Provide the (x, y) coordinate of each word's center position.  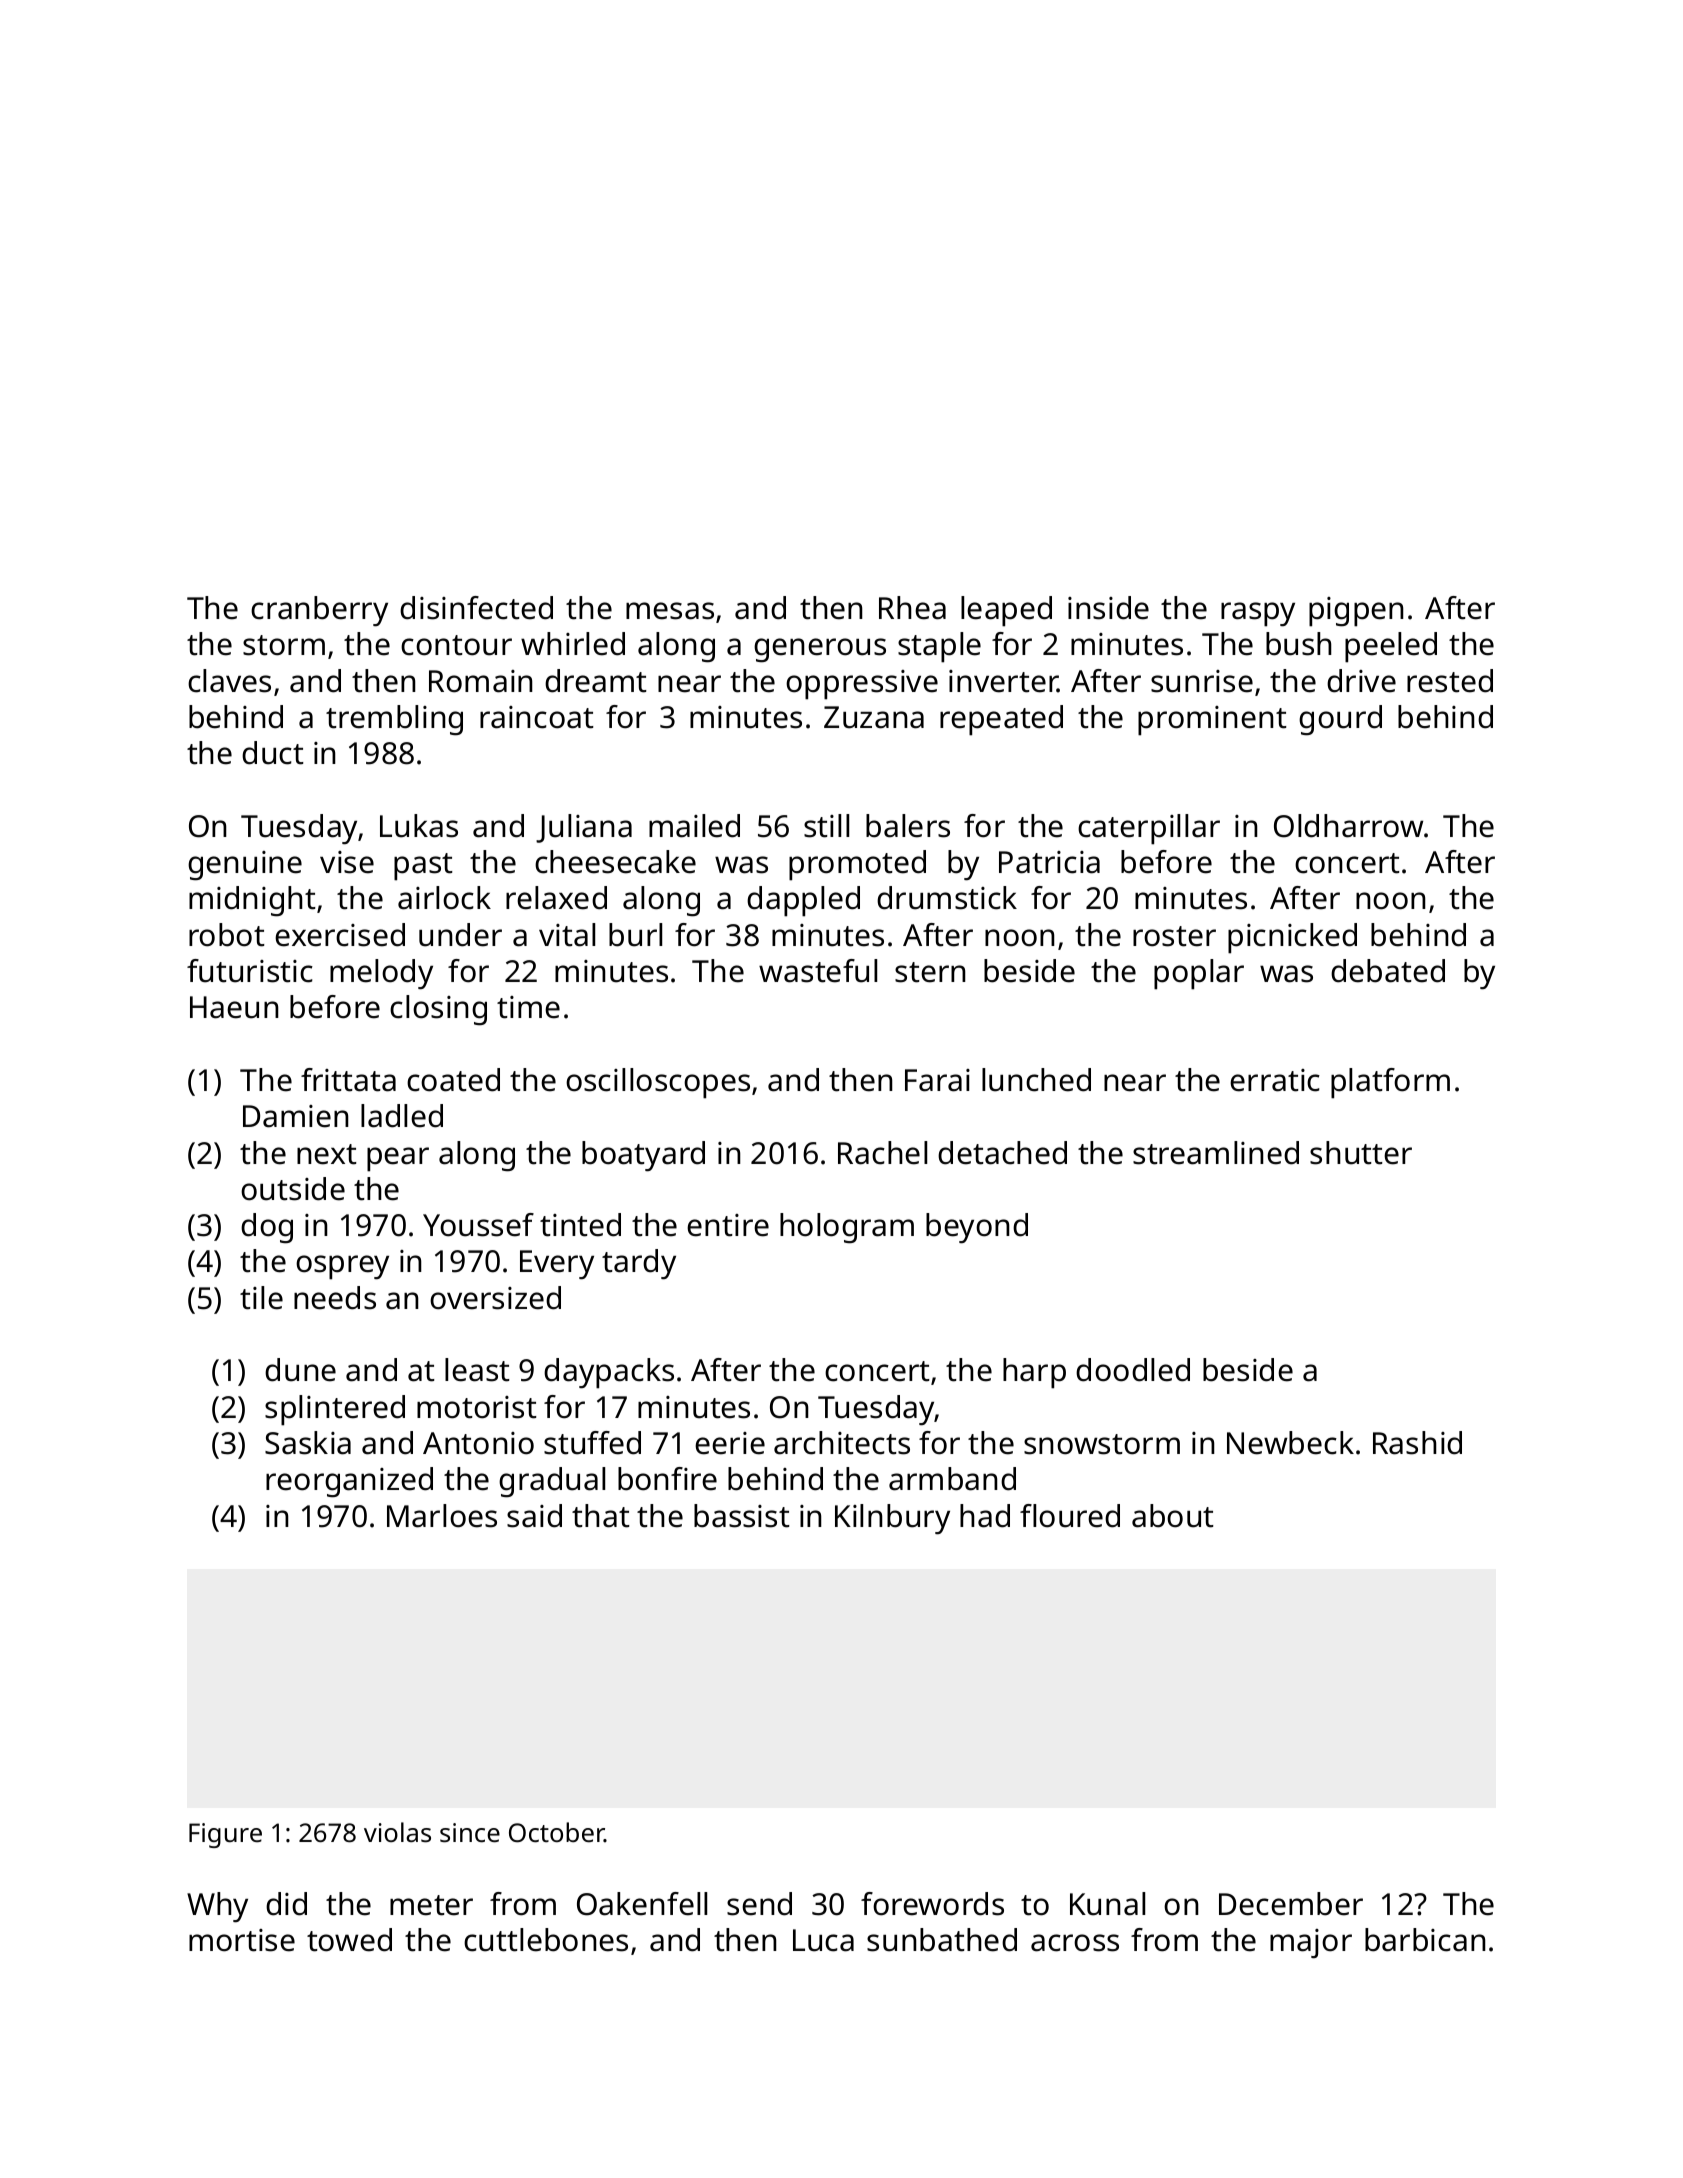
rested (1450, 681)
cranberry (319, 611)
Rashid (1417, 1443)
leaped (1006, 611)
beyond (977, 1228)
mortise (242, 1940)
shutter (1361, 1153)
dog (267, 1228)
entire (728, 1225)
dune (300, 1370)
